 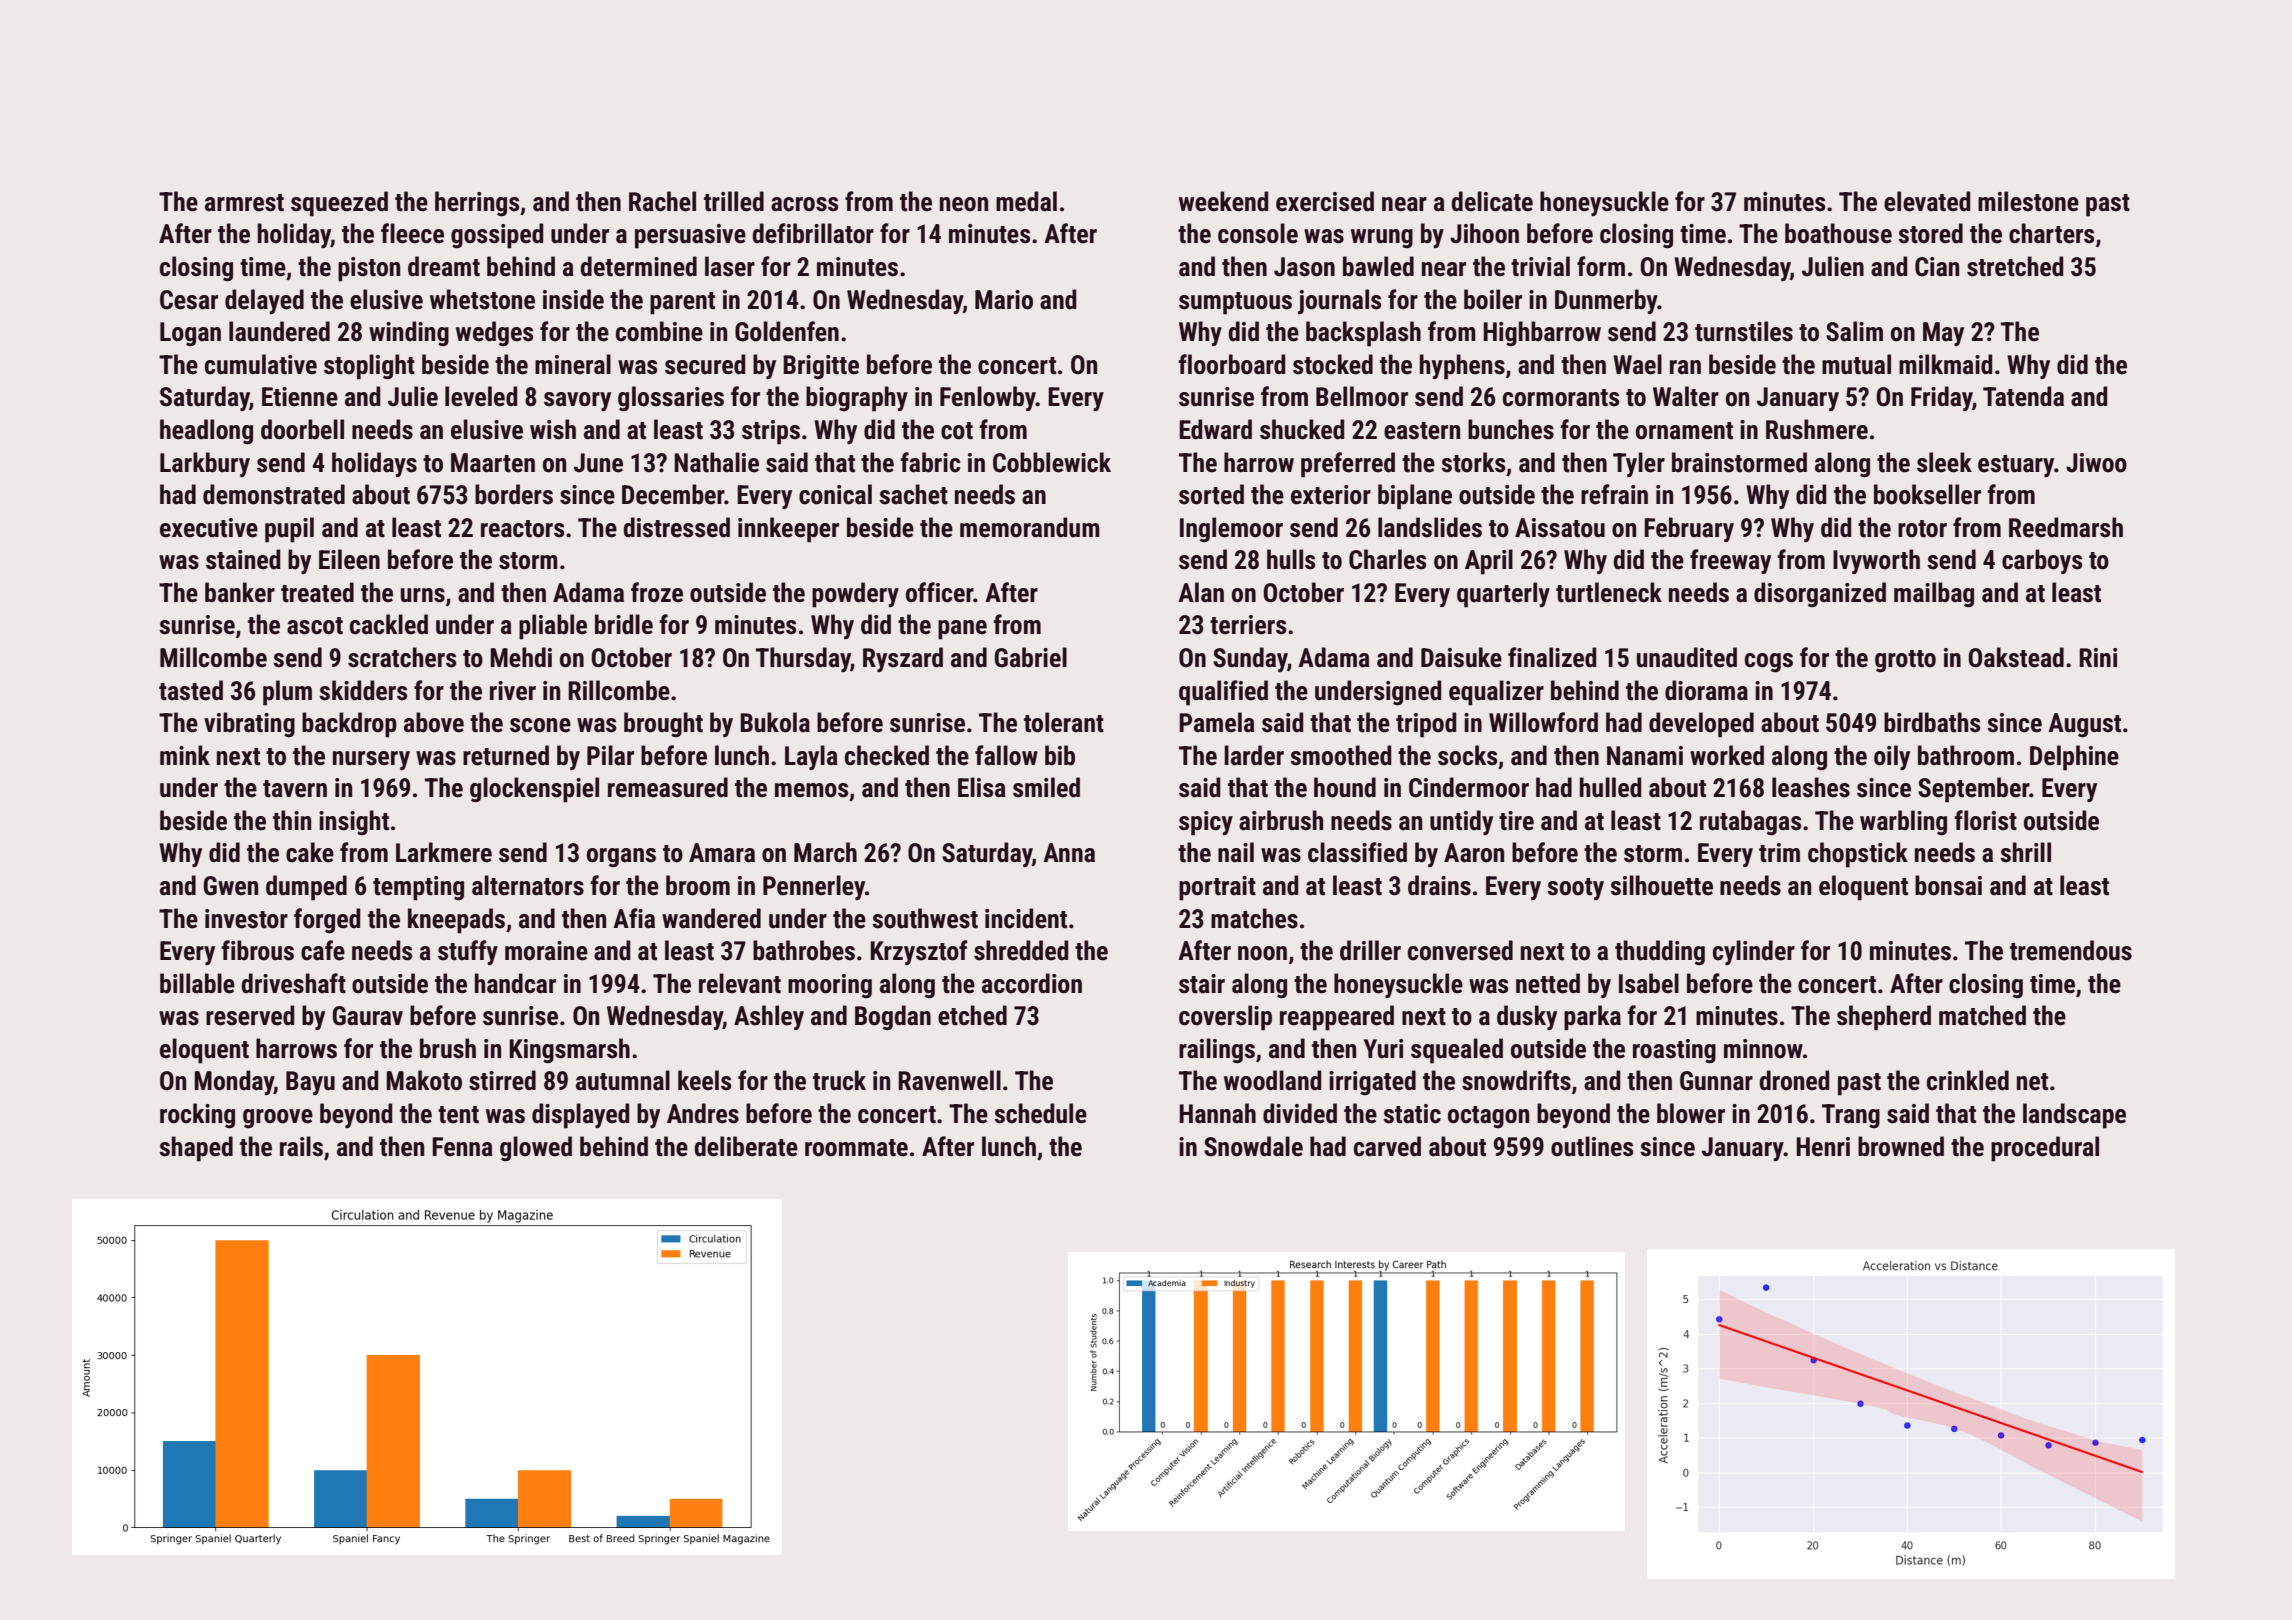 What do you see at coordinates (671, 399) in the document?
I see `glossaries` at bounding box center [671, 399].
